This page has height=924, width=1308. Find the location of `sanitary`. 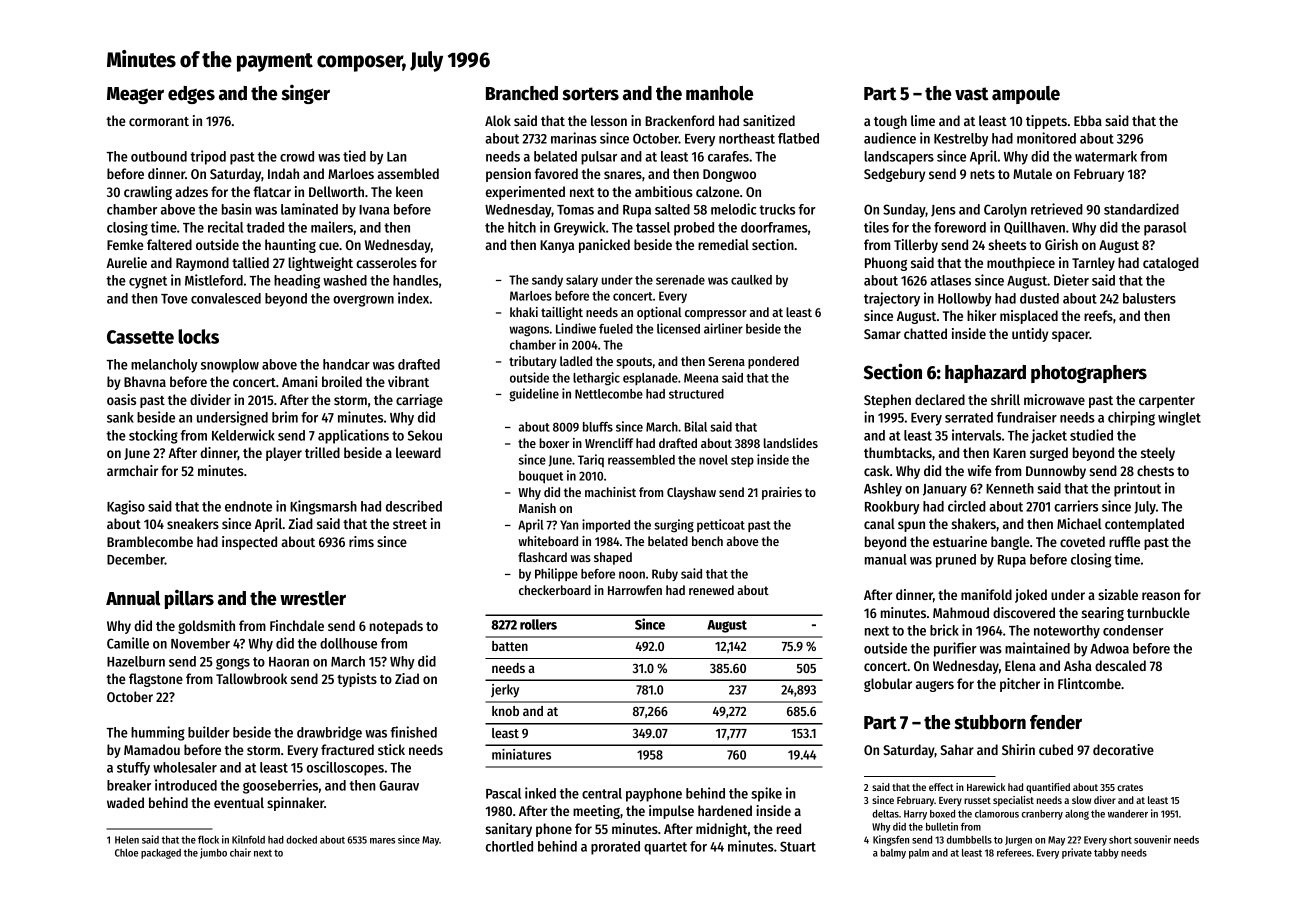

sanitary is located at coordinates (509, 830).
